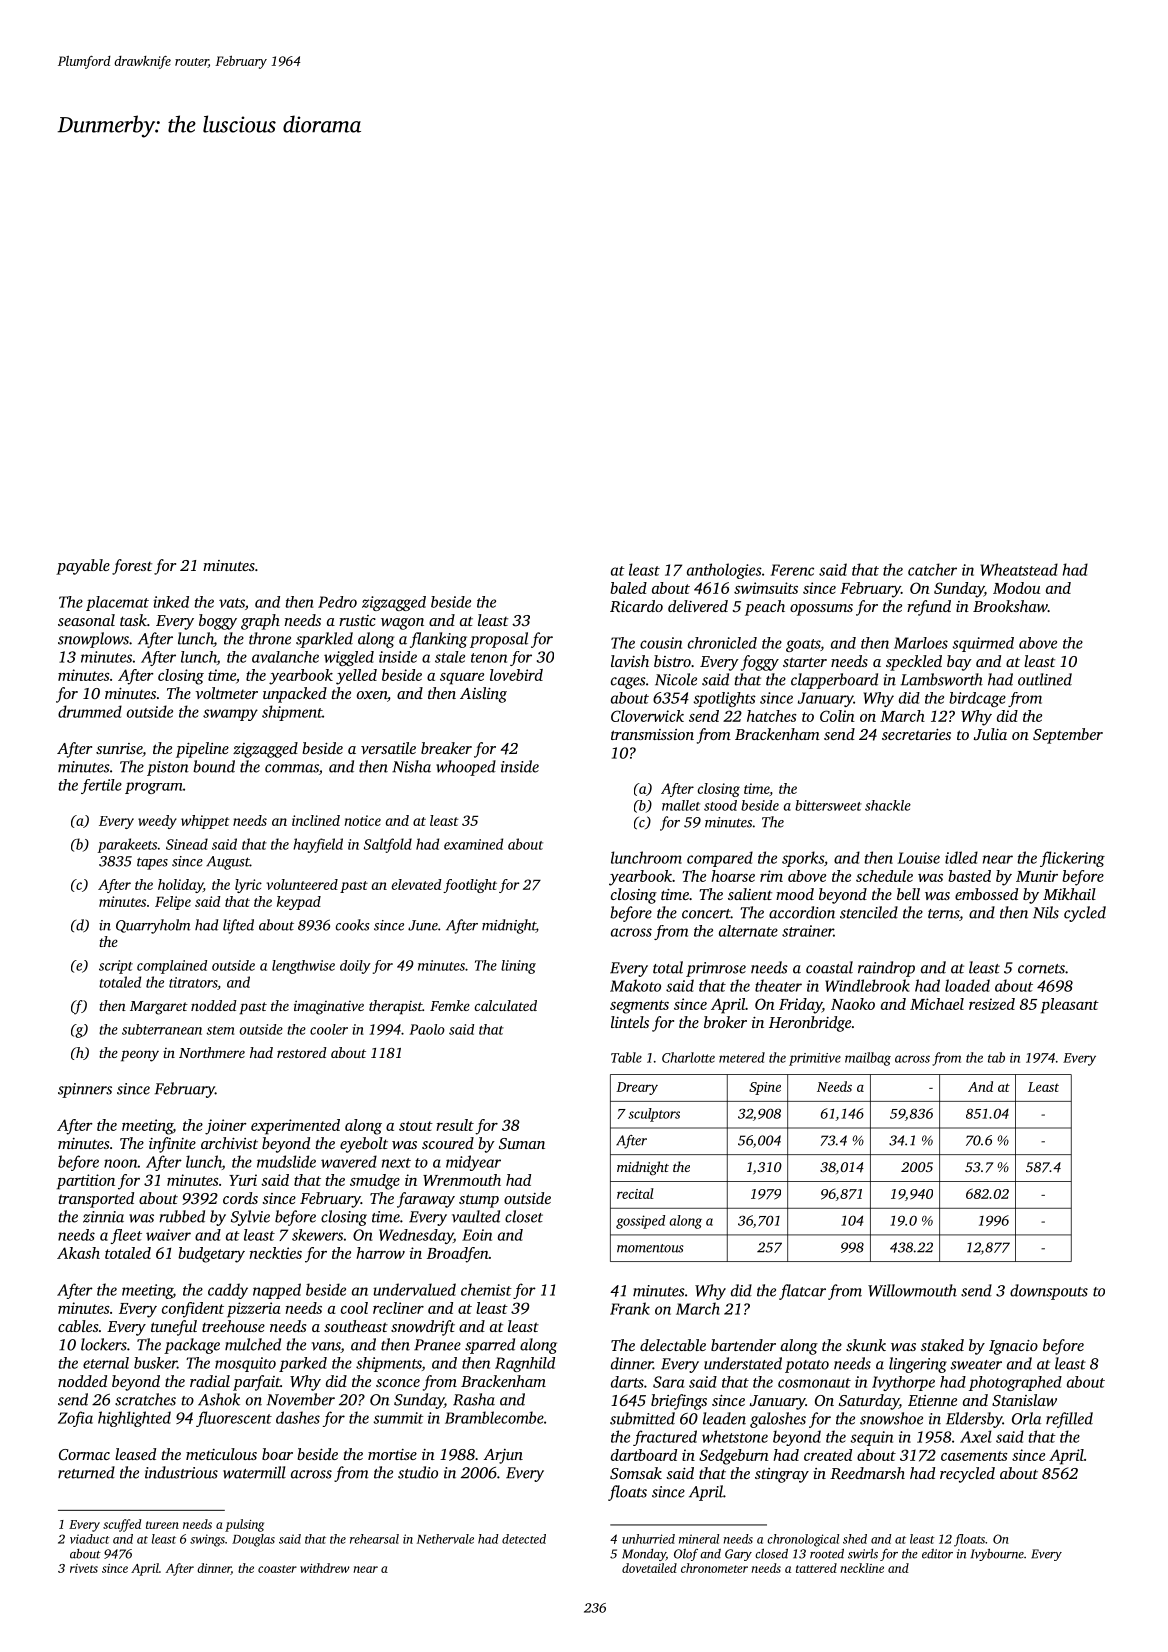 The width and height of the screenshot is (1168, 1652). I want to click on imaginative, so click(329, 1007).
